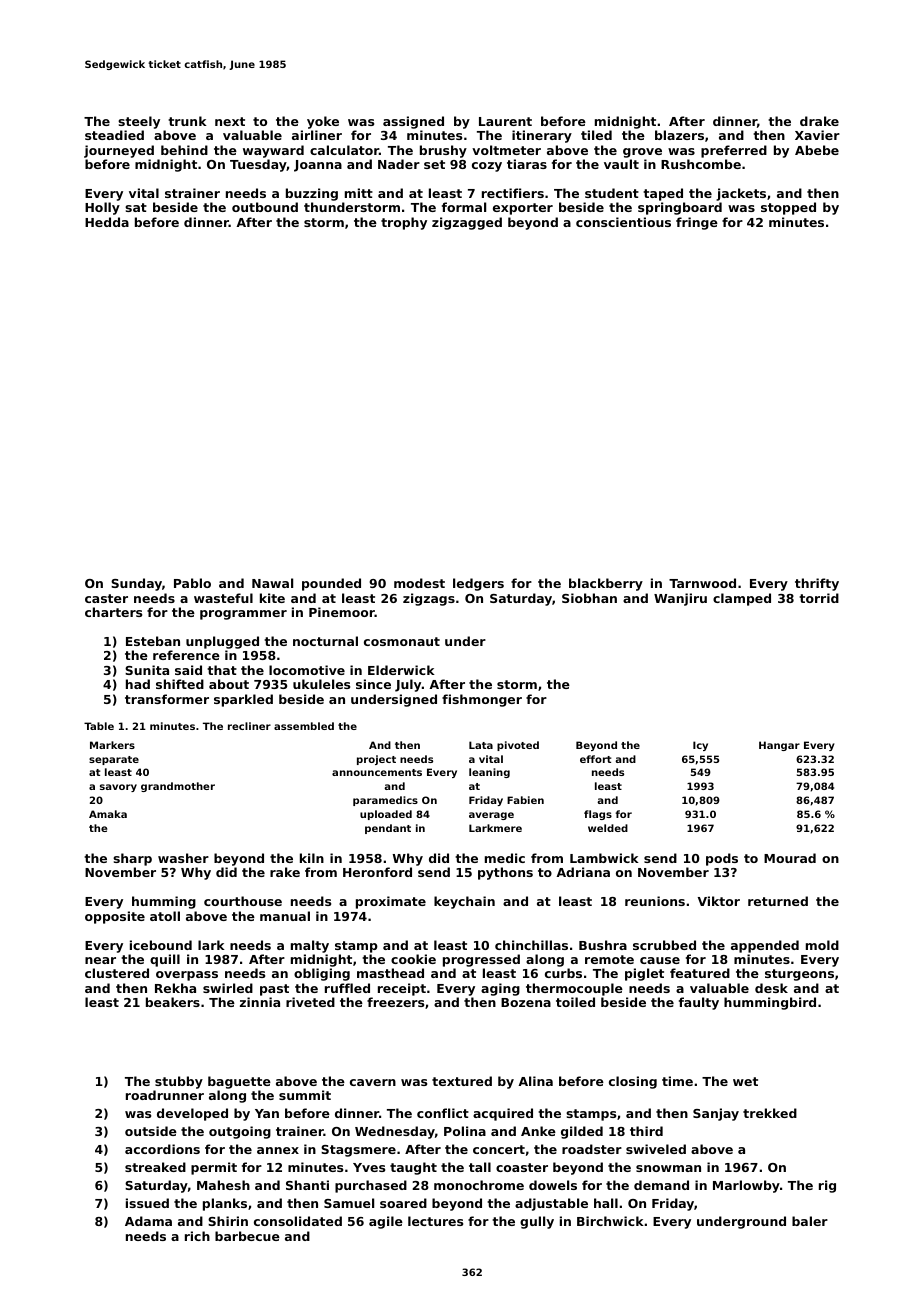 The height and width of the screenshot is (1308, 924). I want to click on thrifty, so click(817, 584).
